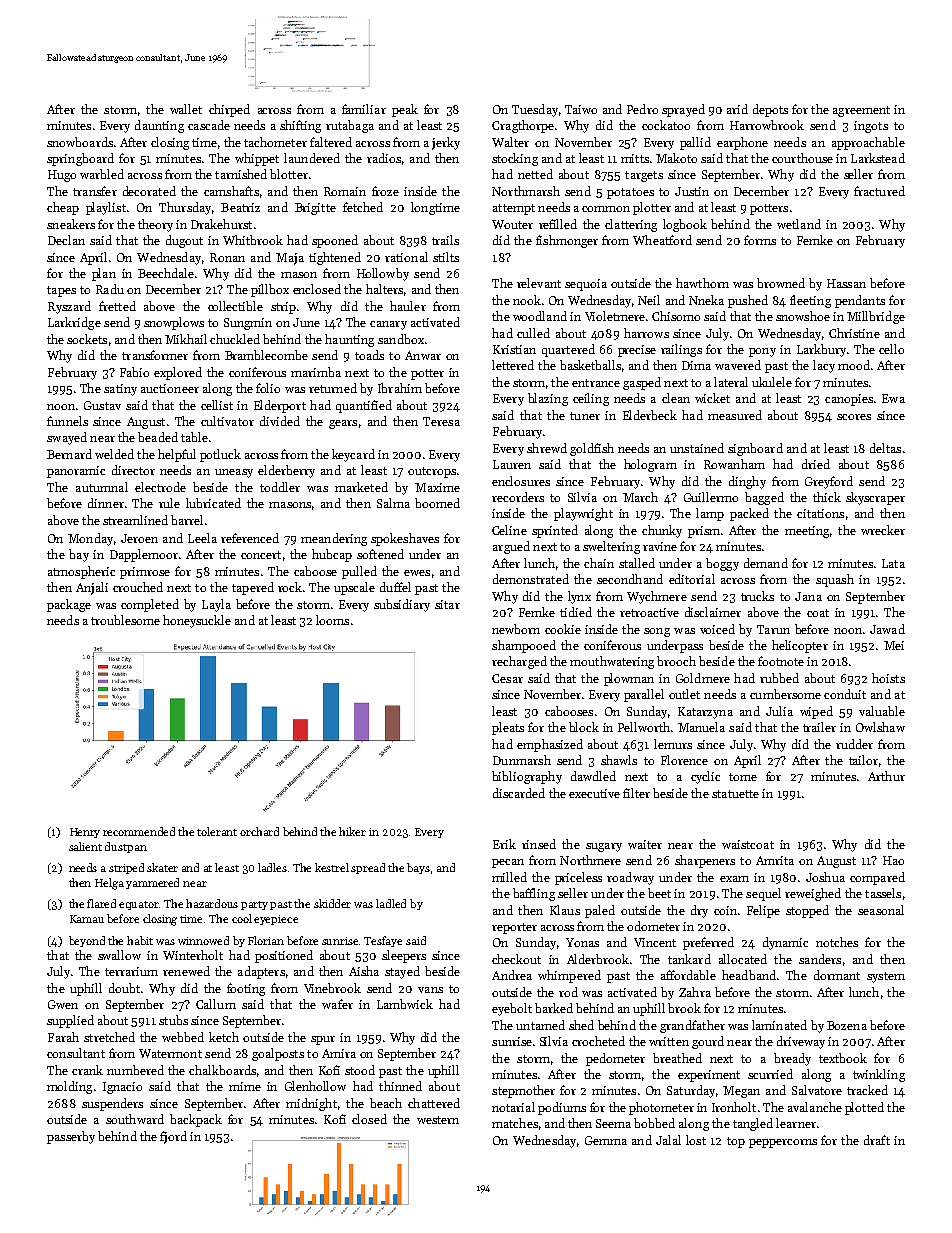  I want to click on measured, so click(735, 415).
